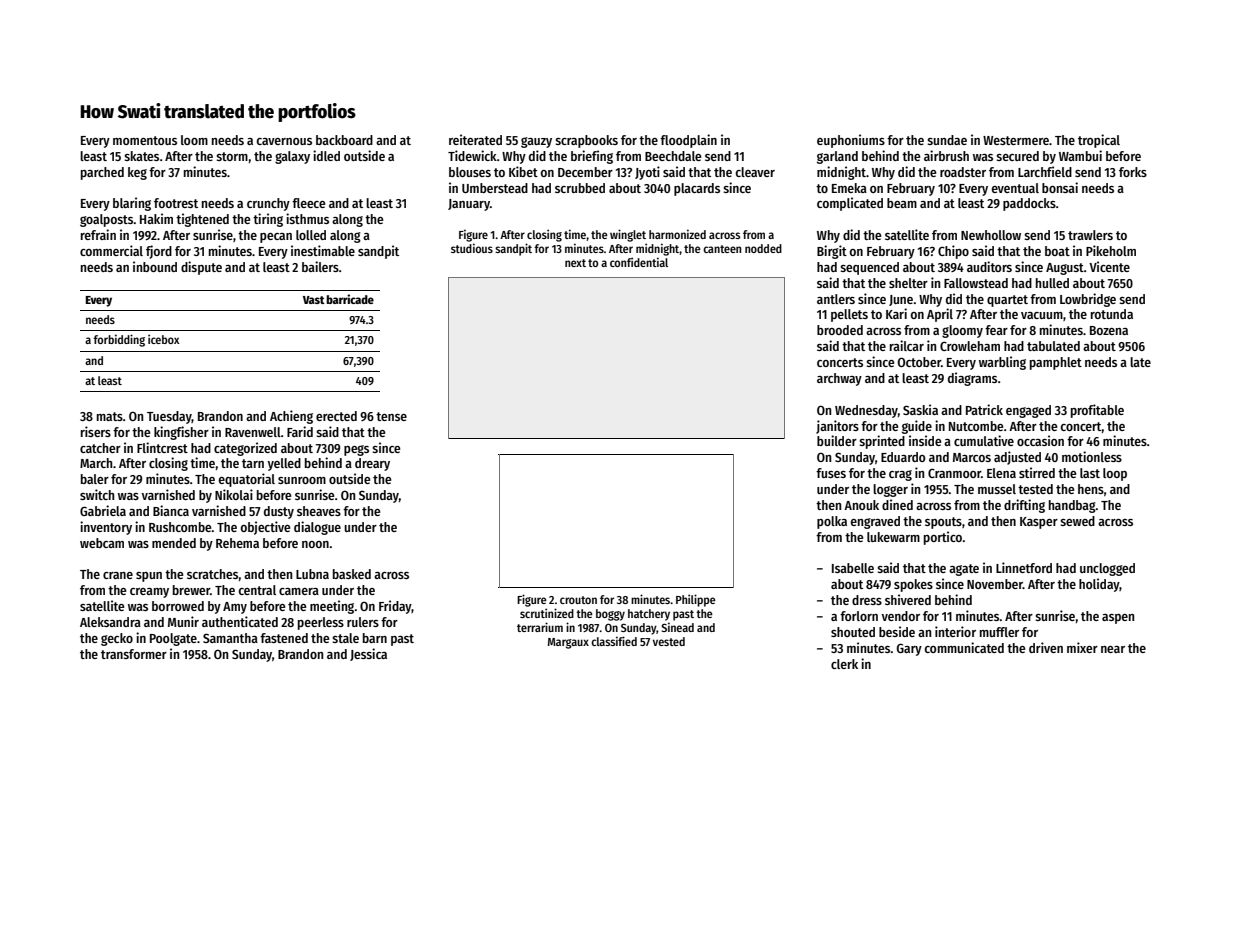 This image has height=952, width=1233. Describe the element at coordinates (391, 416) in the image. I see `tense` at that location.
